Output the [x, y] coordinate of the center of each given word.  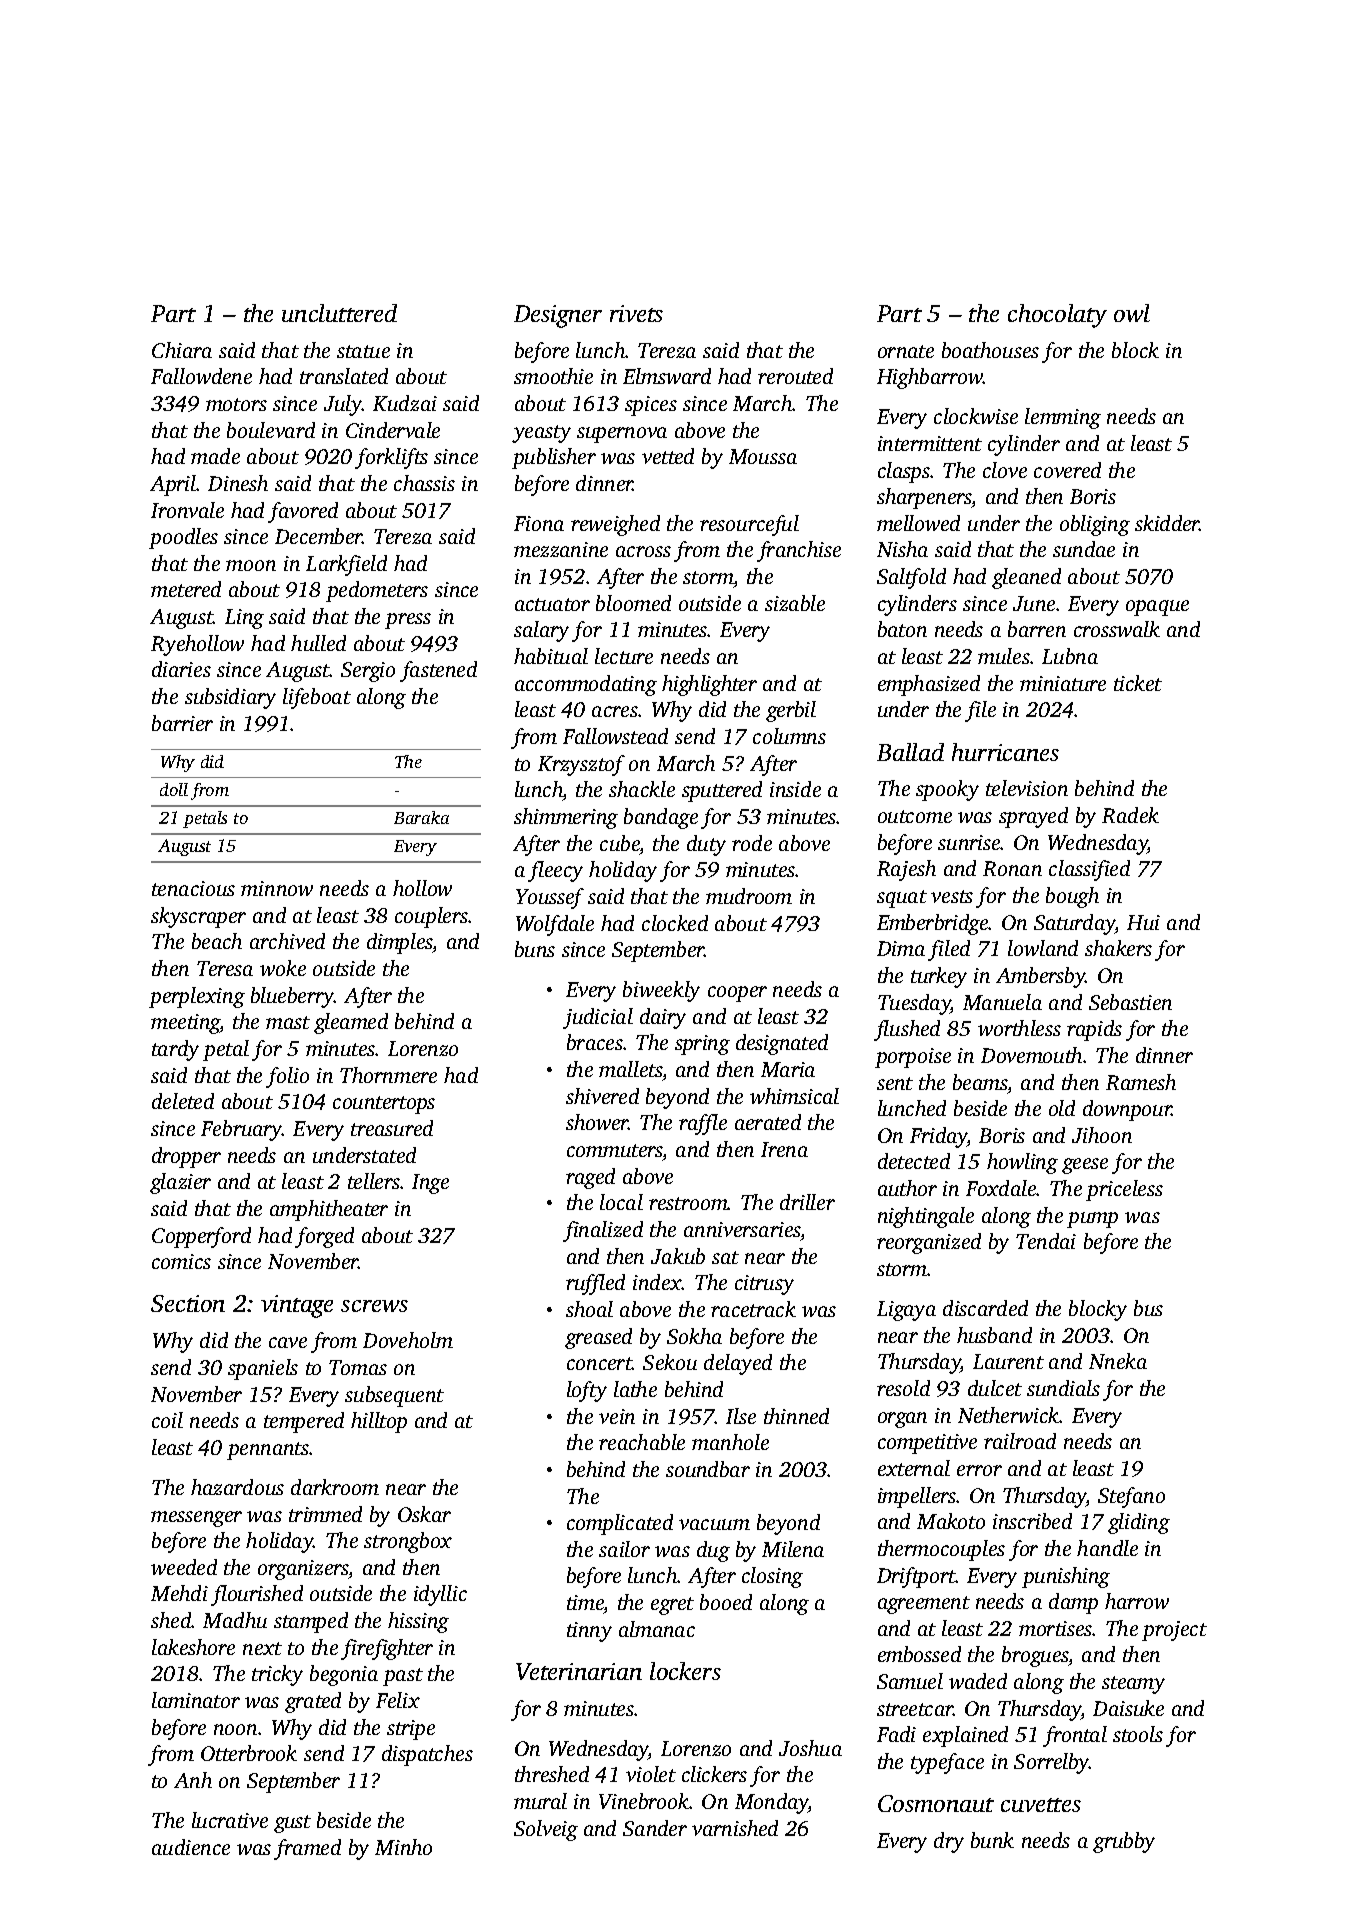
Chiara [182, 350]
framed [307, 1849]
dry [949, 1842]
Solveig [546, 1830]
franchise [799, 551]
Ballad [910, 752]
